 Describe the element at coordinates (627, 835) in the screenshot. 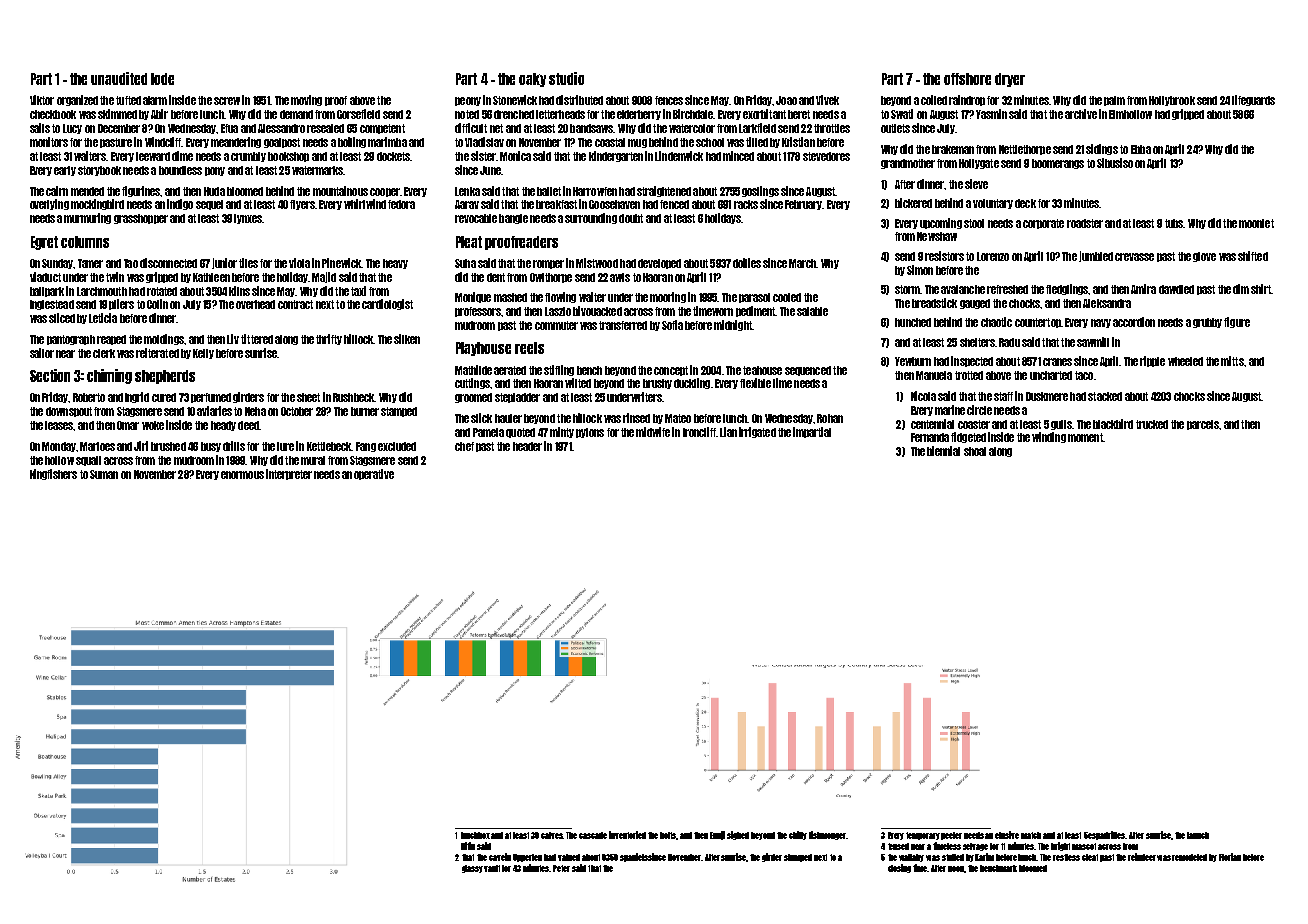

I see `inventoried` at that location.
